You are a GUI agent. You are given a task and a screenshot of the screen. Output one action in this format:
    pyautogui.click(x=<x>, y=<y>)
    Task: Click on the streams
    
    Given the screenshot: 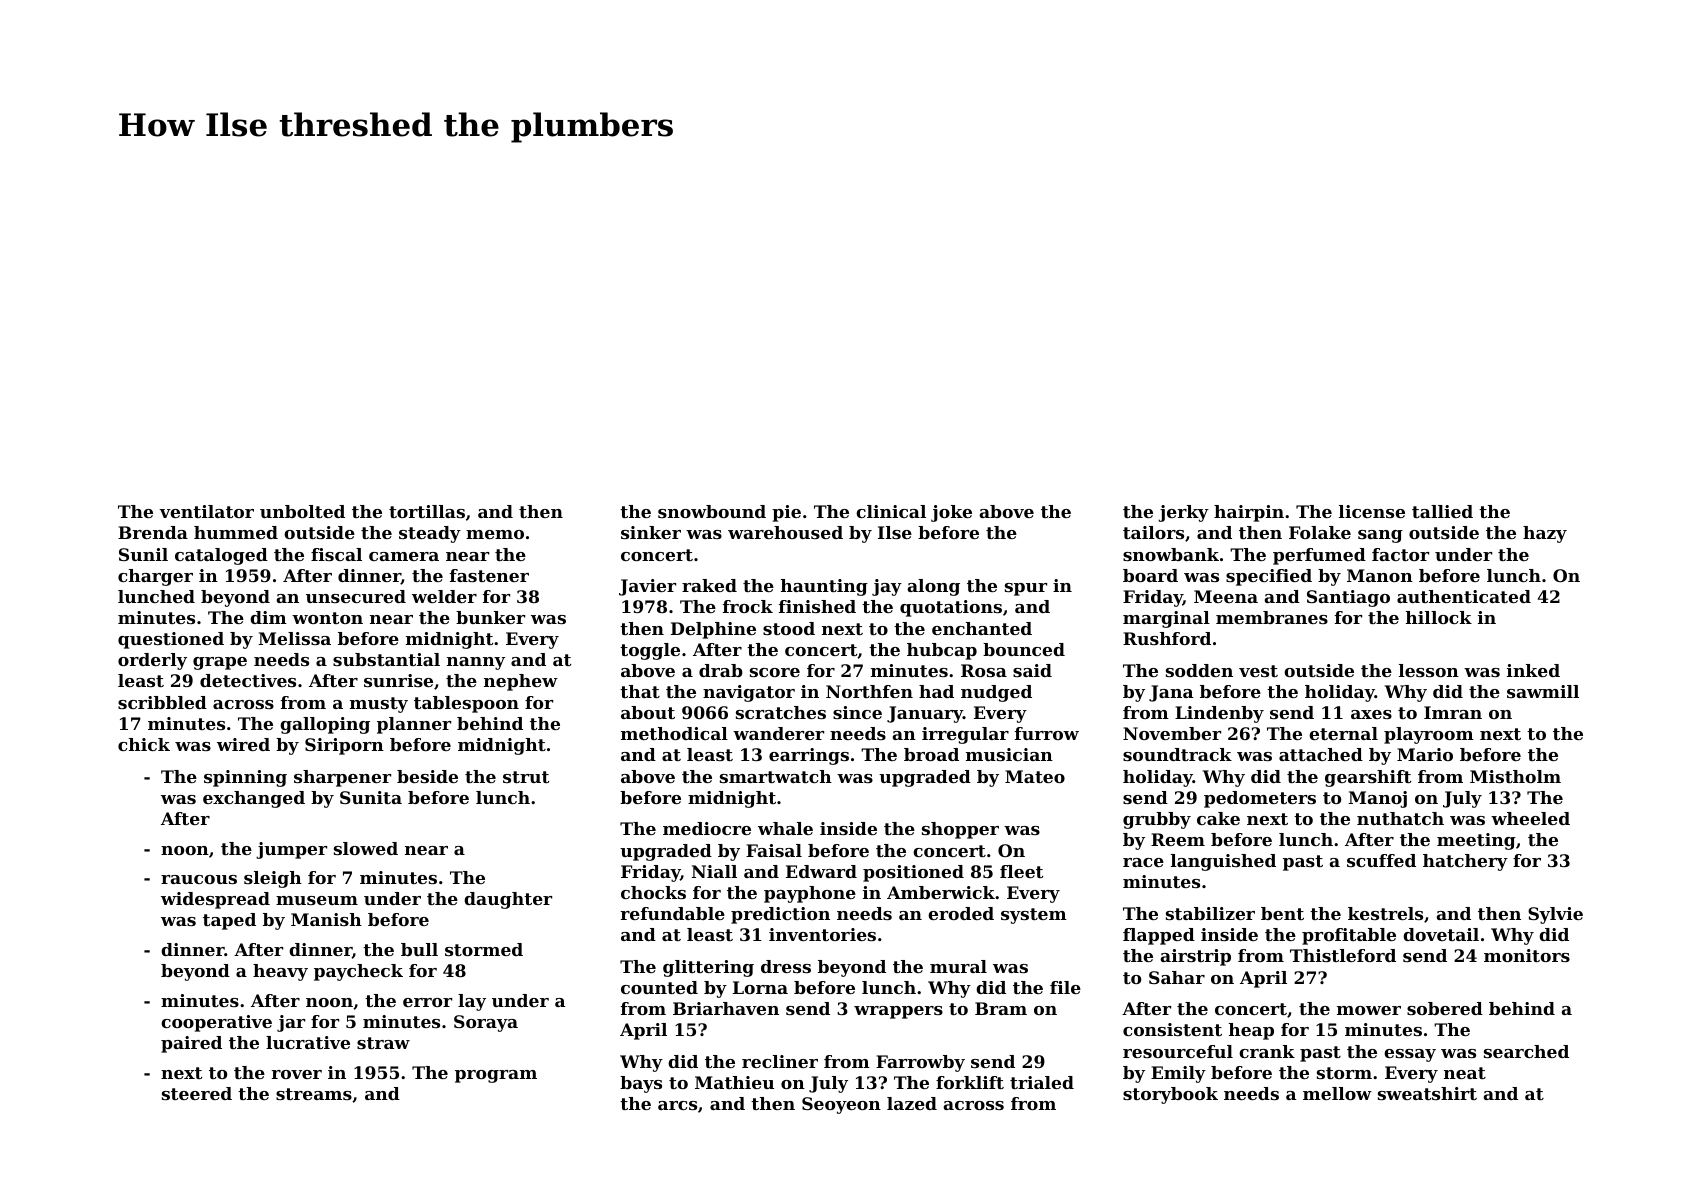 What is the action you would take?
    pyautogui.click(x=314, y=1094)
